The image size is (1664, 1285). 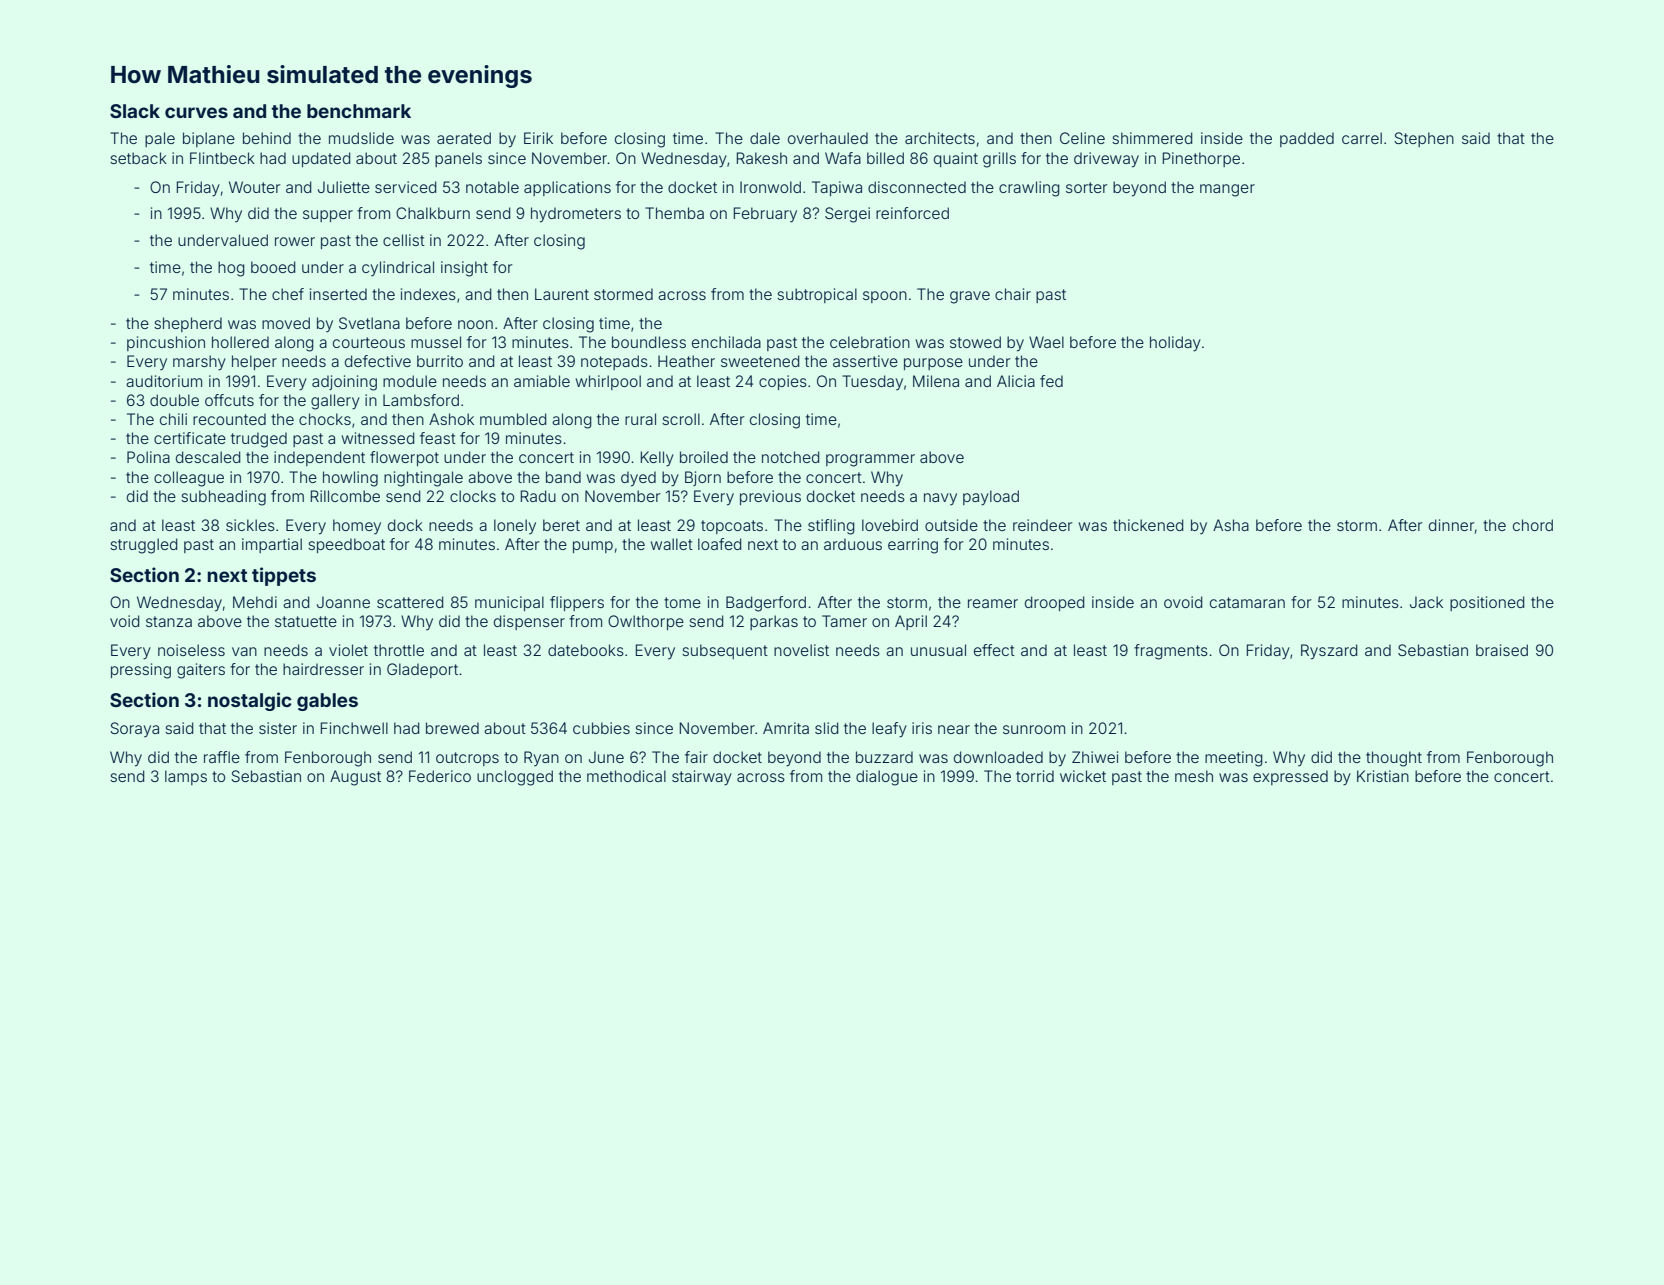 What do you see at coordinates (267, 138) in the screenshot?
I see `behind` at bounding box center [267, 138].
